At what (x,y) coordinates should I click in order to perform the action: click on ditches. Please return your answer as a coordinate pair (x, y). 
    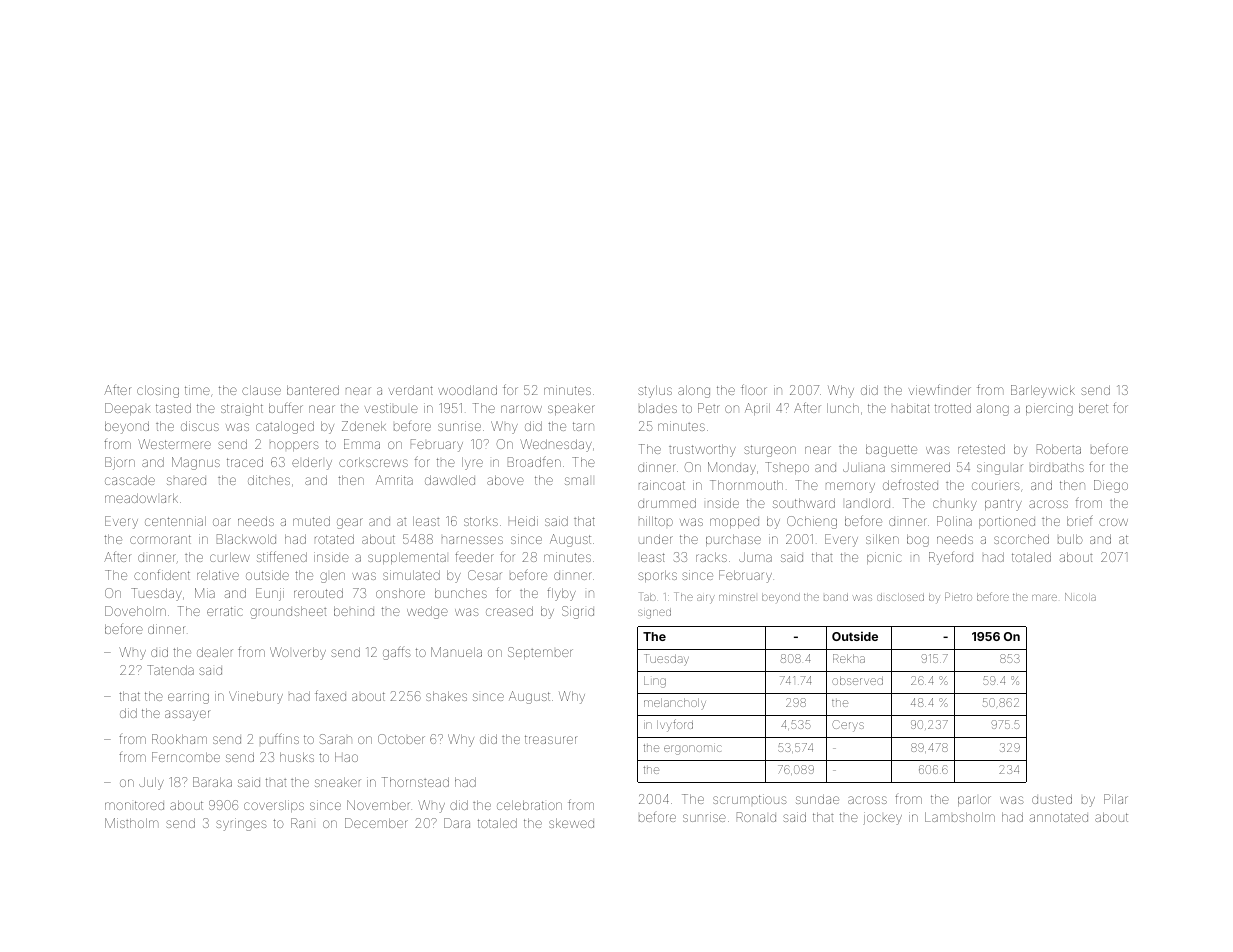
    Looking at the image, I should click on (269, 480).
